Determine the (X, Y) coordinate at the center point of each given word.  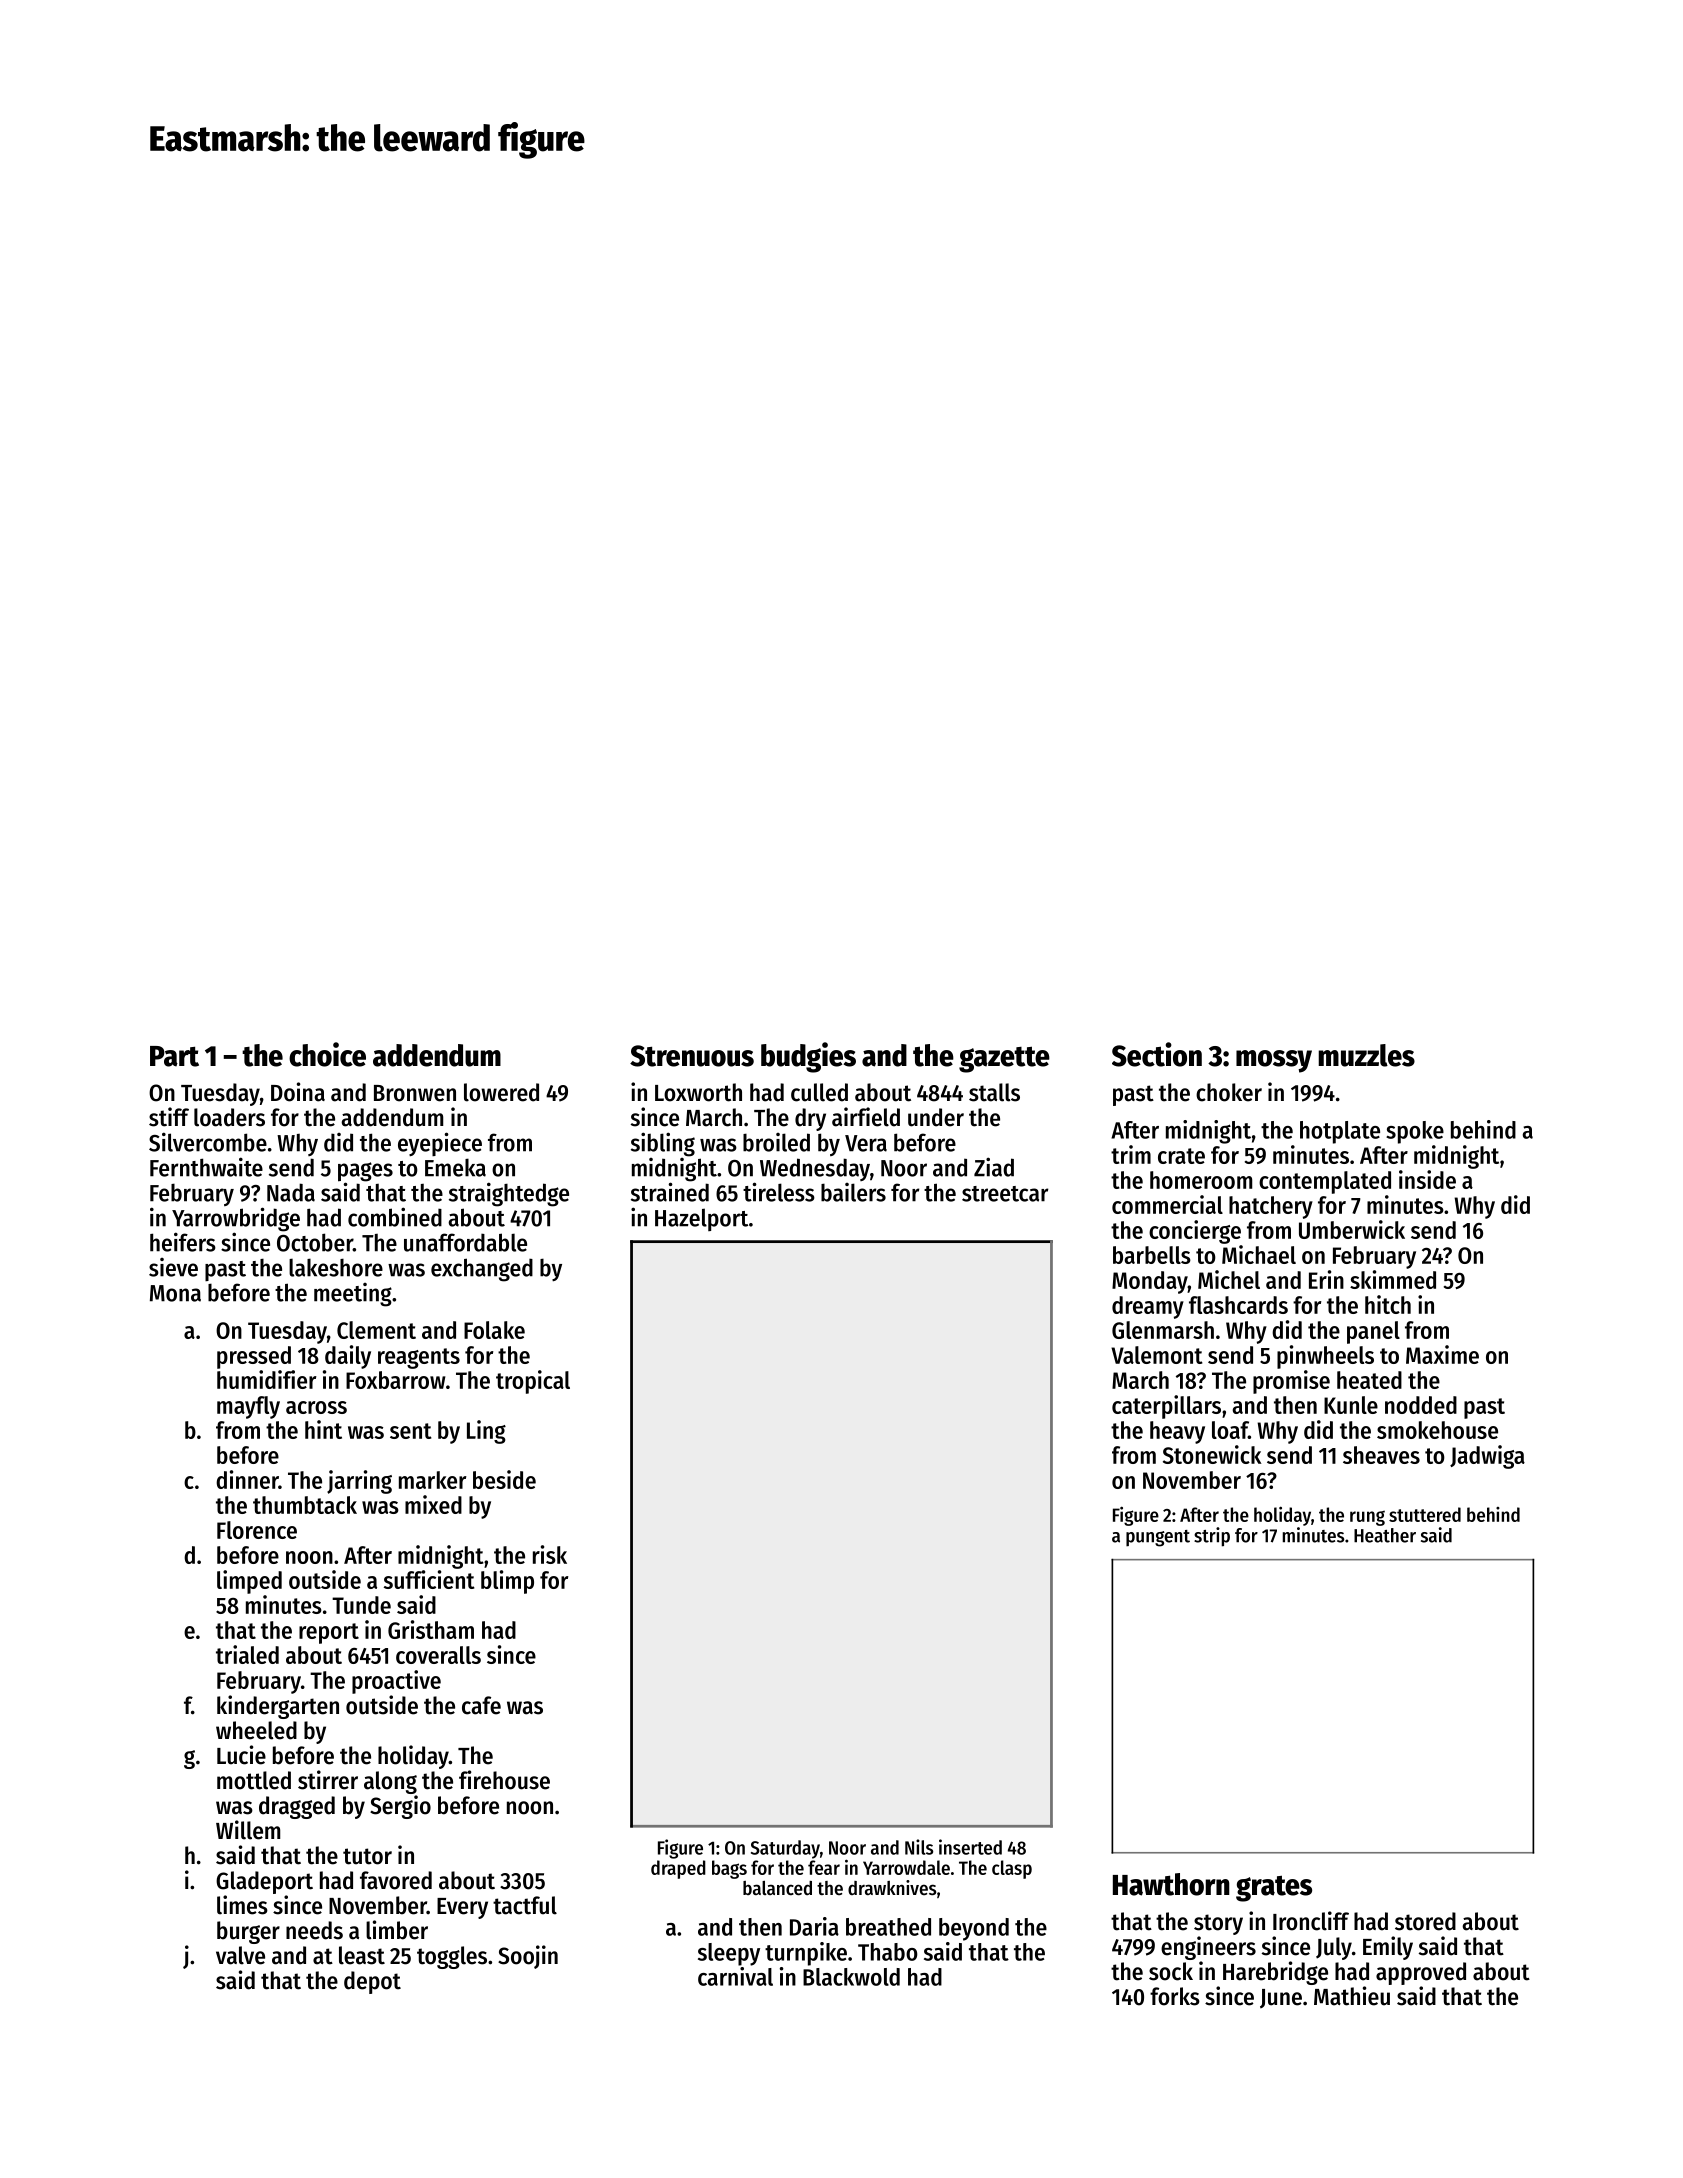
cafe (481, 1705)
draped (678, 1869)
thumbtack (305, 1505)
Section (1157, 1054)
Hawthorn (1171, 1884)
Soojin (528, 1957)
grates (1274, 1888)
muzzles (1366, 1055)
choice (327, 1054)
